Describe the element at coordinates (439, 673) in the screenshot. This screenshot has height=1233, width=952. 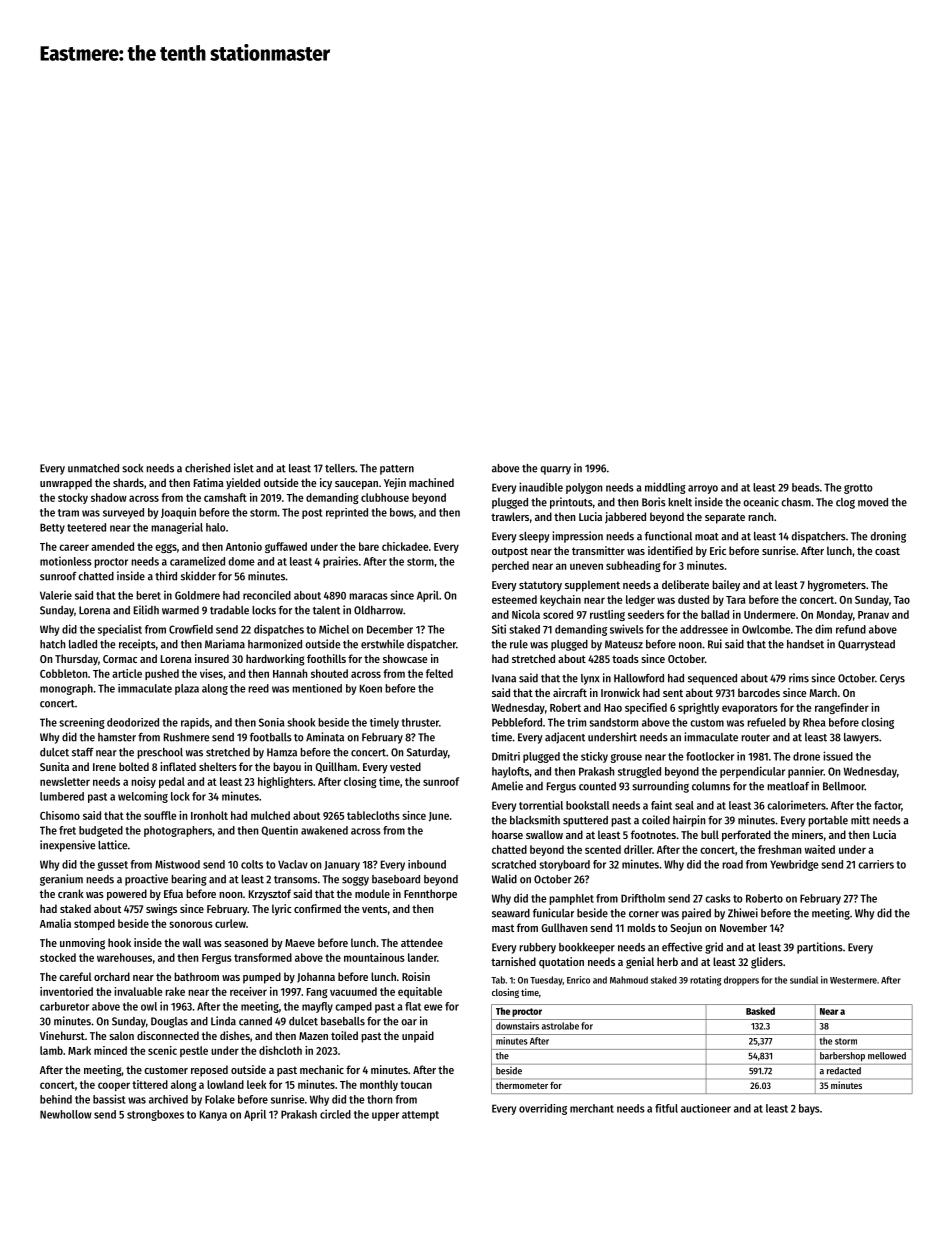
I see `felted` at that location.
